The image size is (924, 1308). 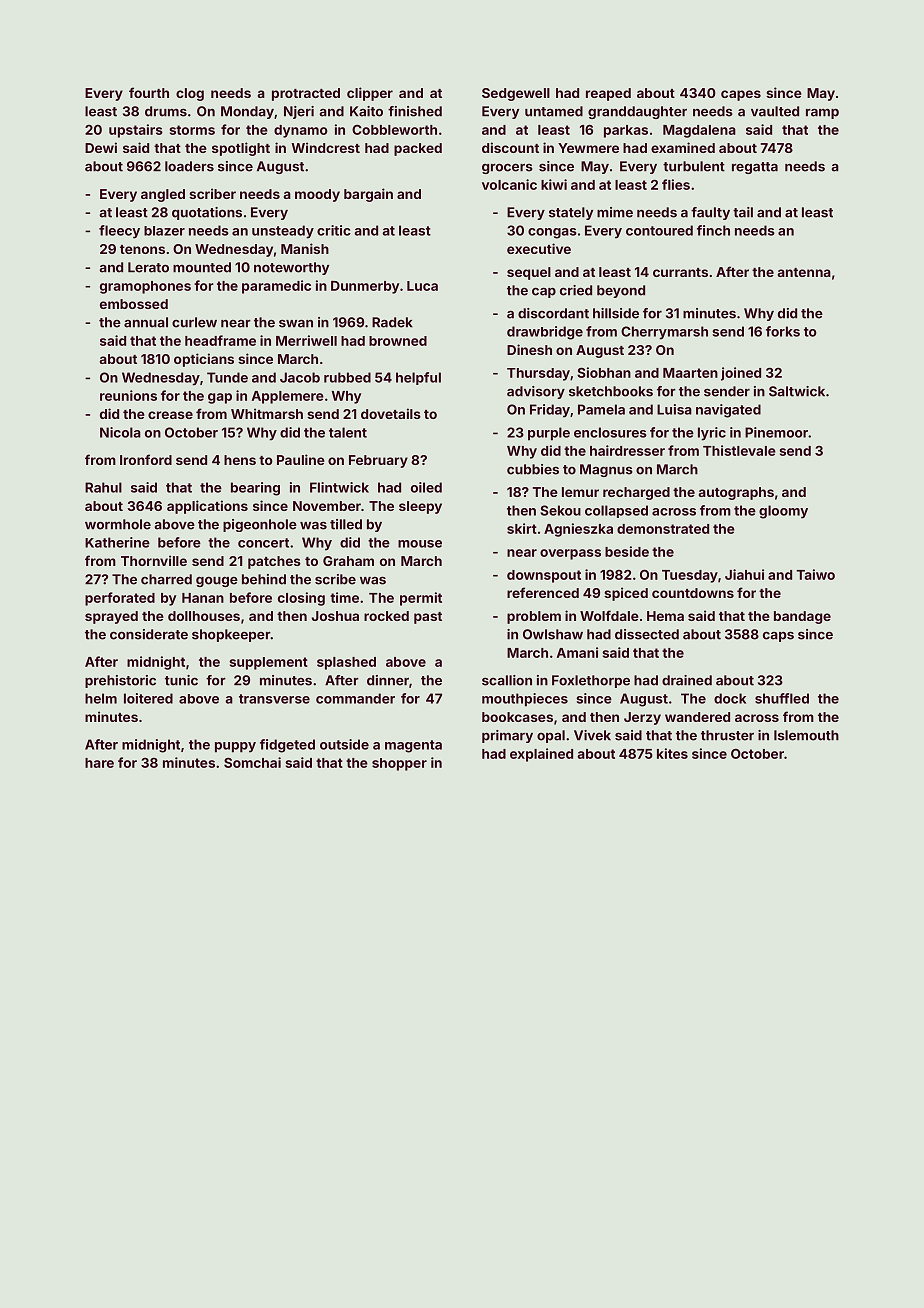 What do you see at coordinates (541, 755) in the image?
I see `explained` at bounding box center [541, 755].
